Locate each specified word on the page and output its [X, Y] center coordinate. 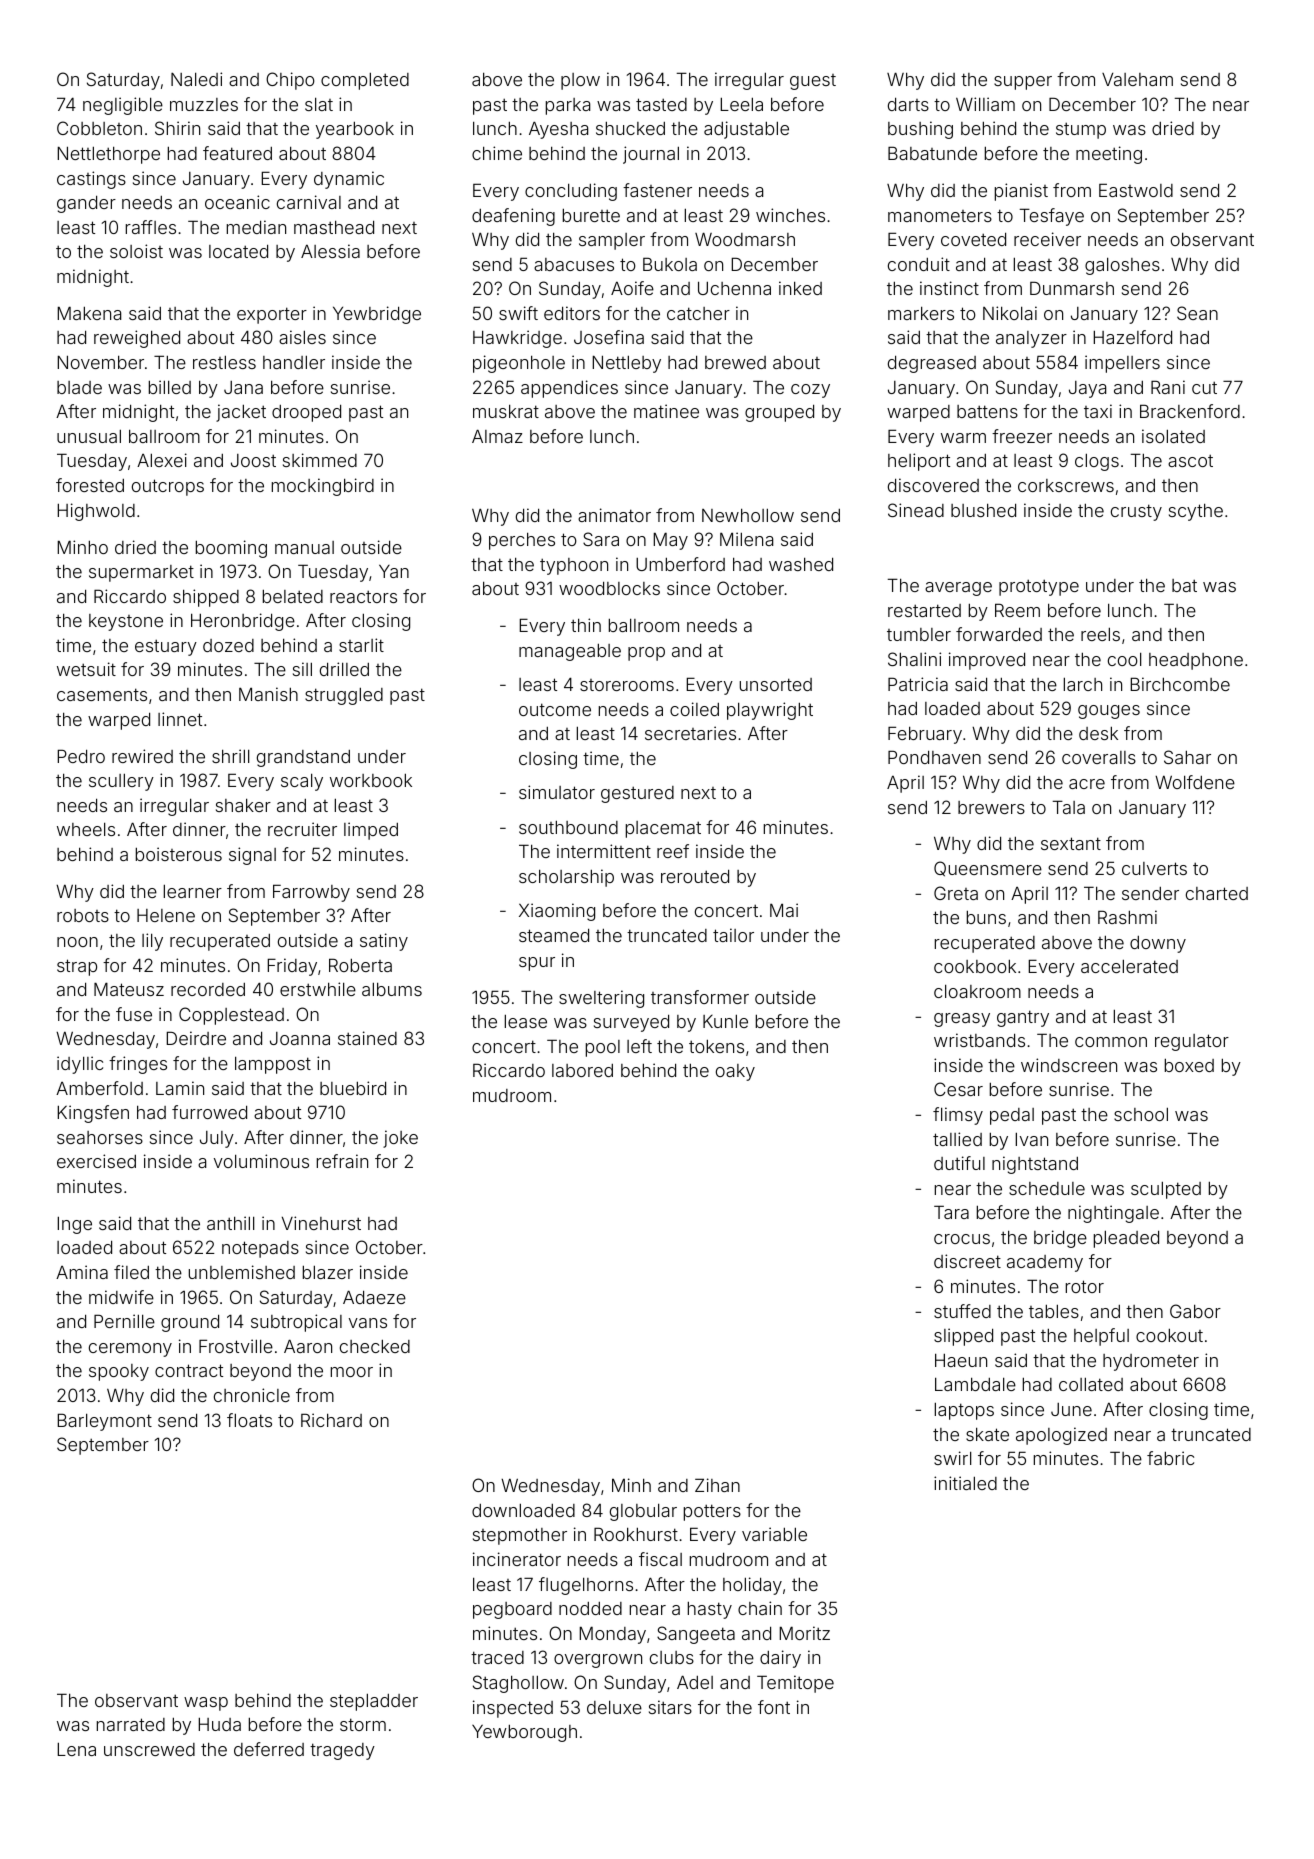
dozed [228, 645]
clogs [1097, 462]
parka [568, 106]
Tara [951, 1212]
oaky [735, 1072]
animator [614, 515]
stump [1081, 130]
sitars [670, 1707]
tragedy [342, 1751]
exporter [272, 315]
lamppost [273, 1065]
